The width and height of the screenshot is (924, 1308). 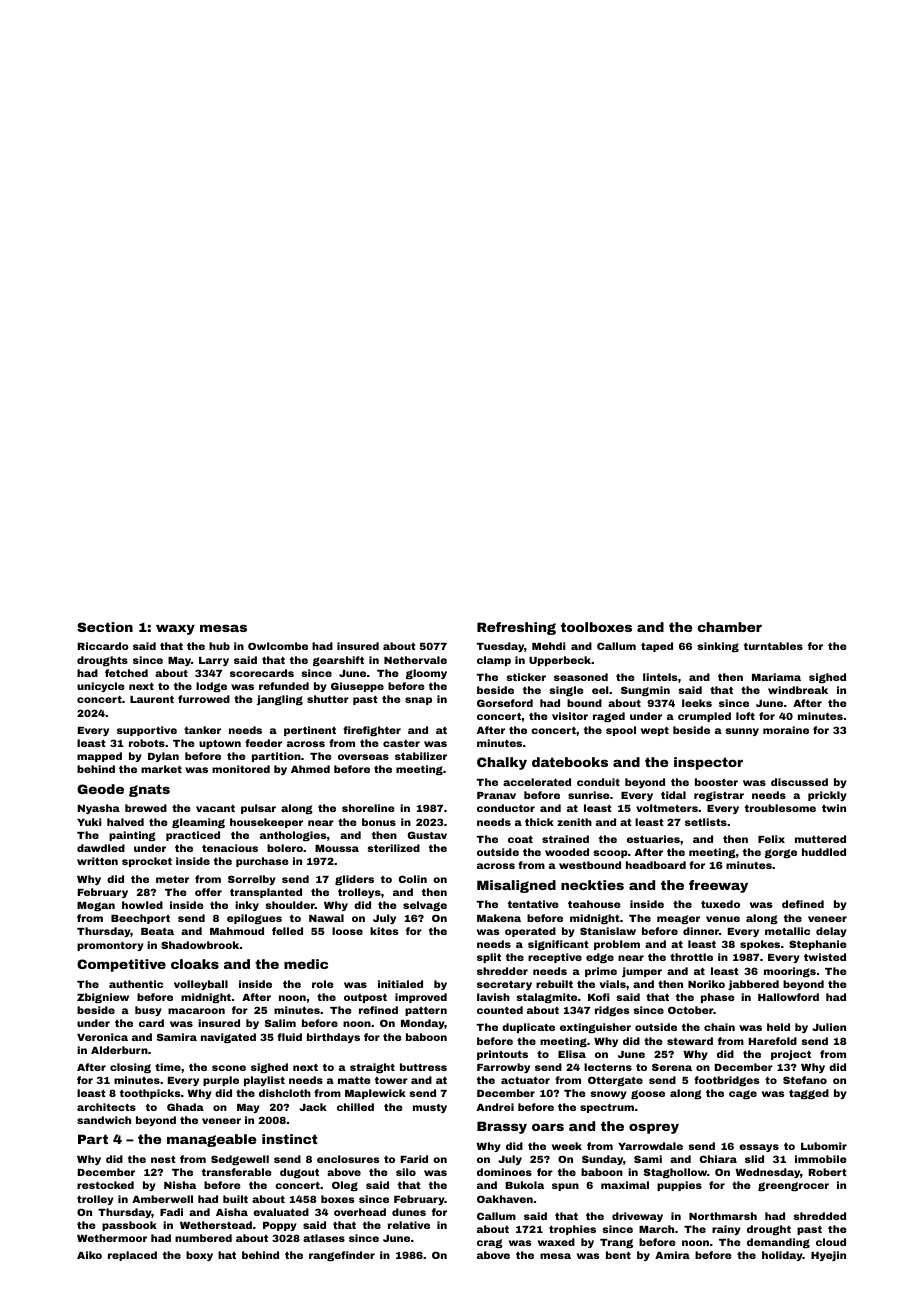 What do you see at coordinates (706, 822) in the screenshot?
I see `setlists` at bounding box center [706, 822].
